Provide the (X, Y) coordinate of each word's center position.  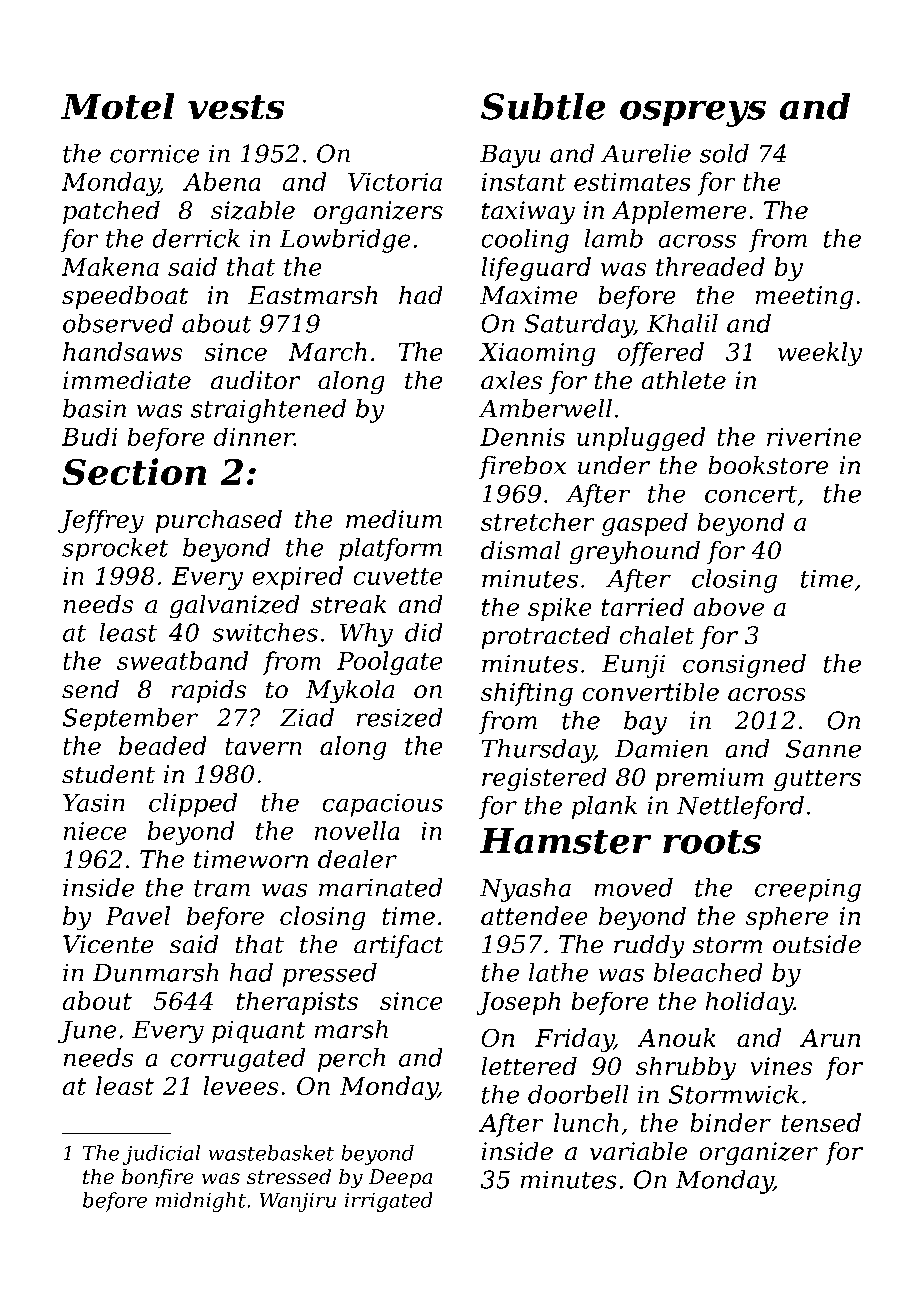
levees (241, 1085)
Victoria (395, 182)
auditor (255, 380)
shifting (527, 694)
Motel (118, 106)
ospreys (693, 113)
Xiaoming (537, 354)
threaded (710, 266)
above (728, 606)
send (90, 689)
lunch (586, 1122)
